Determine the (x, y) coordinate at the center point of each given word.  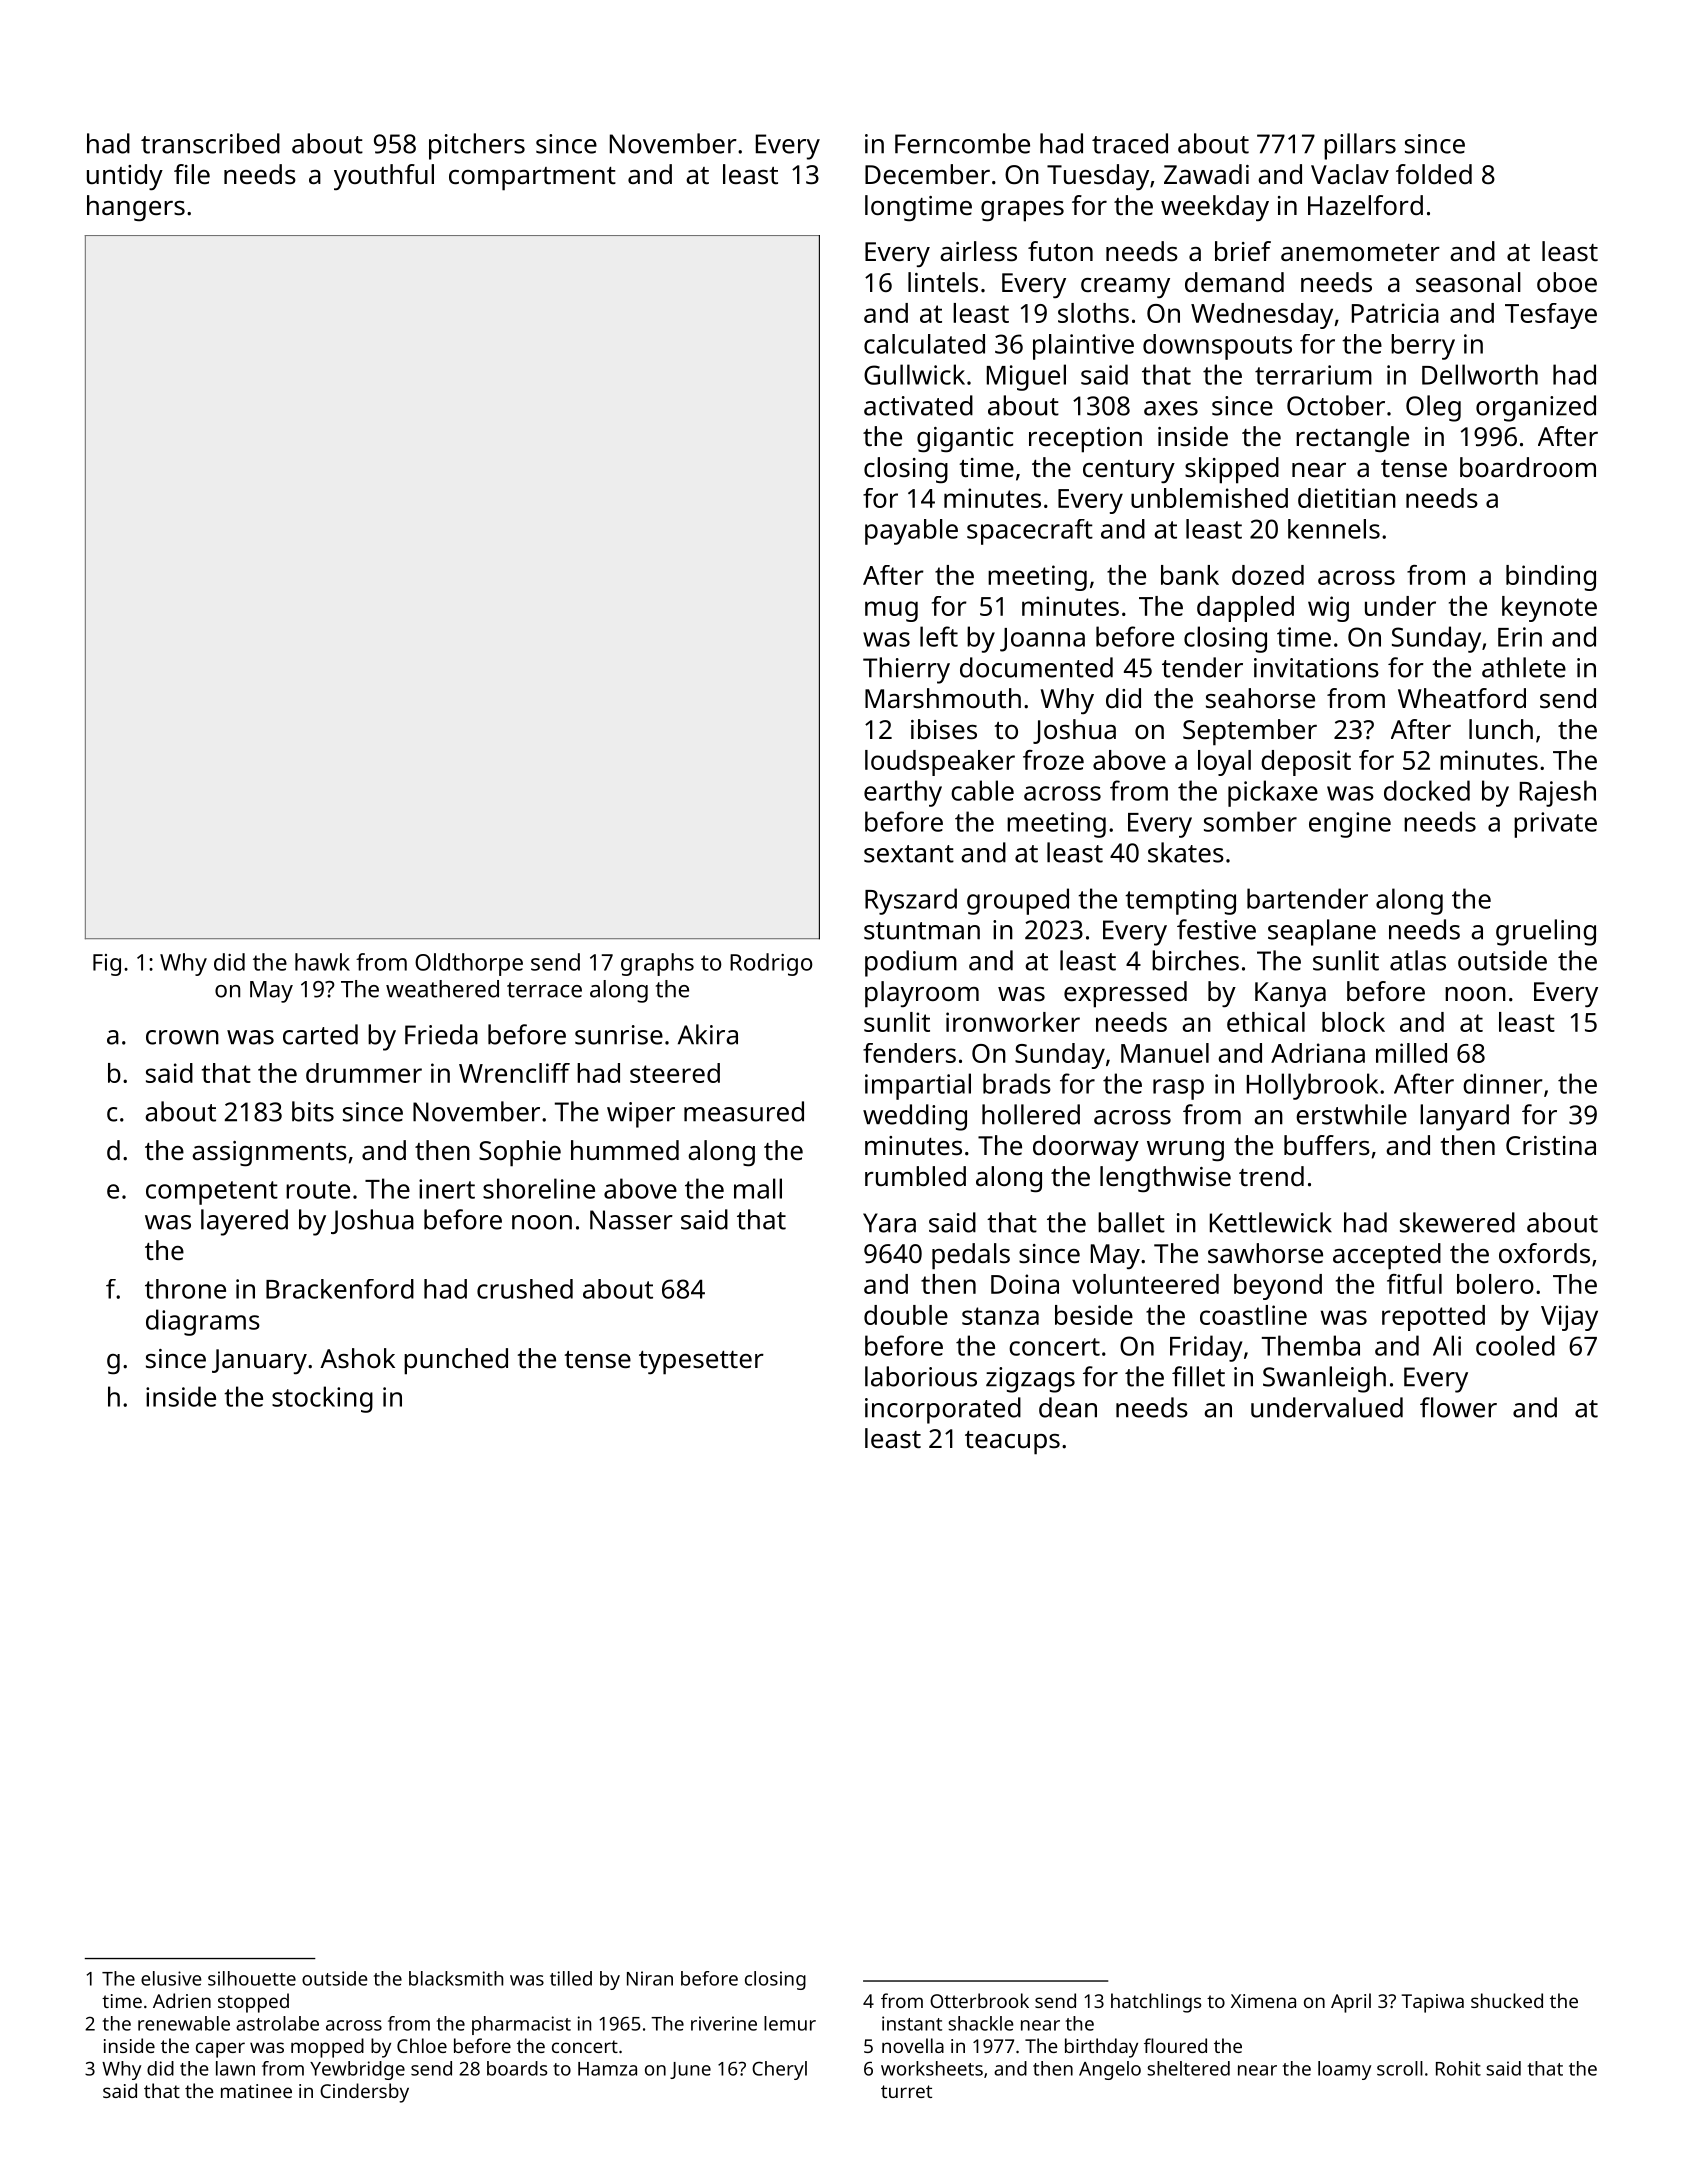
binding (1551, 578)
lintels (943, 282)
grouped (1018, 901)
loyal (1224, 763)
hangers (136, 208)
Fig (107, 965)
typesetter (701, 1363)
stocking (322, 1399)
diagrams (203, 1322)
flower (1458, 1407)
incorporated (943, 1410)
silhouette (252, 1978)
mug (891, 611)
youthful (384, 177)
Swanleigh (1324, 1379)
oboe (1567, 282)
